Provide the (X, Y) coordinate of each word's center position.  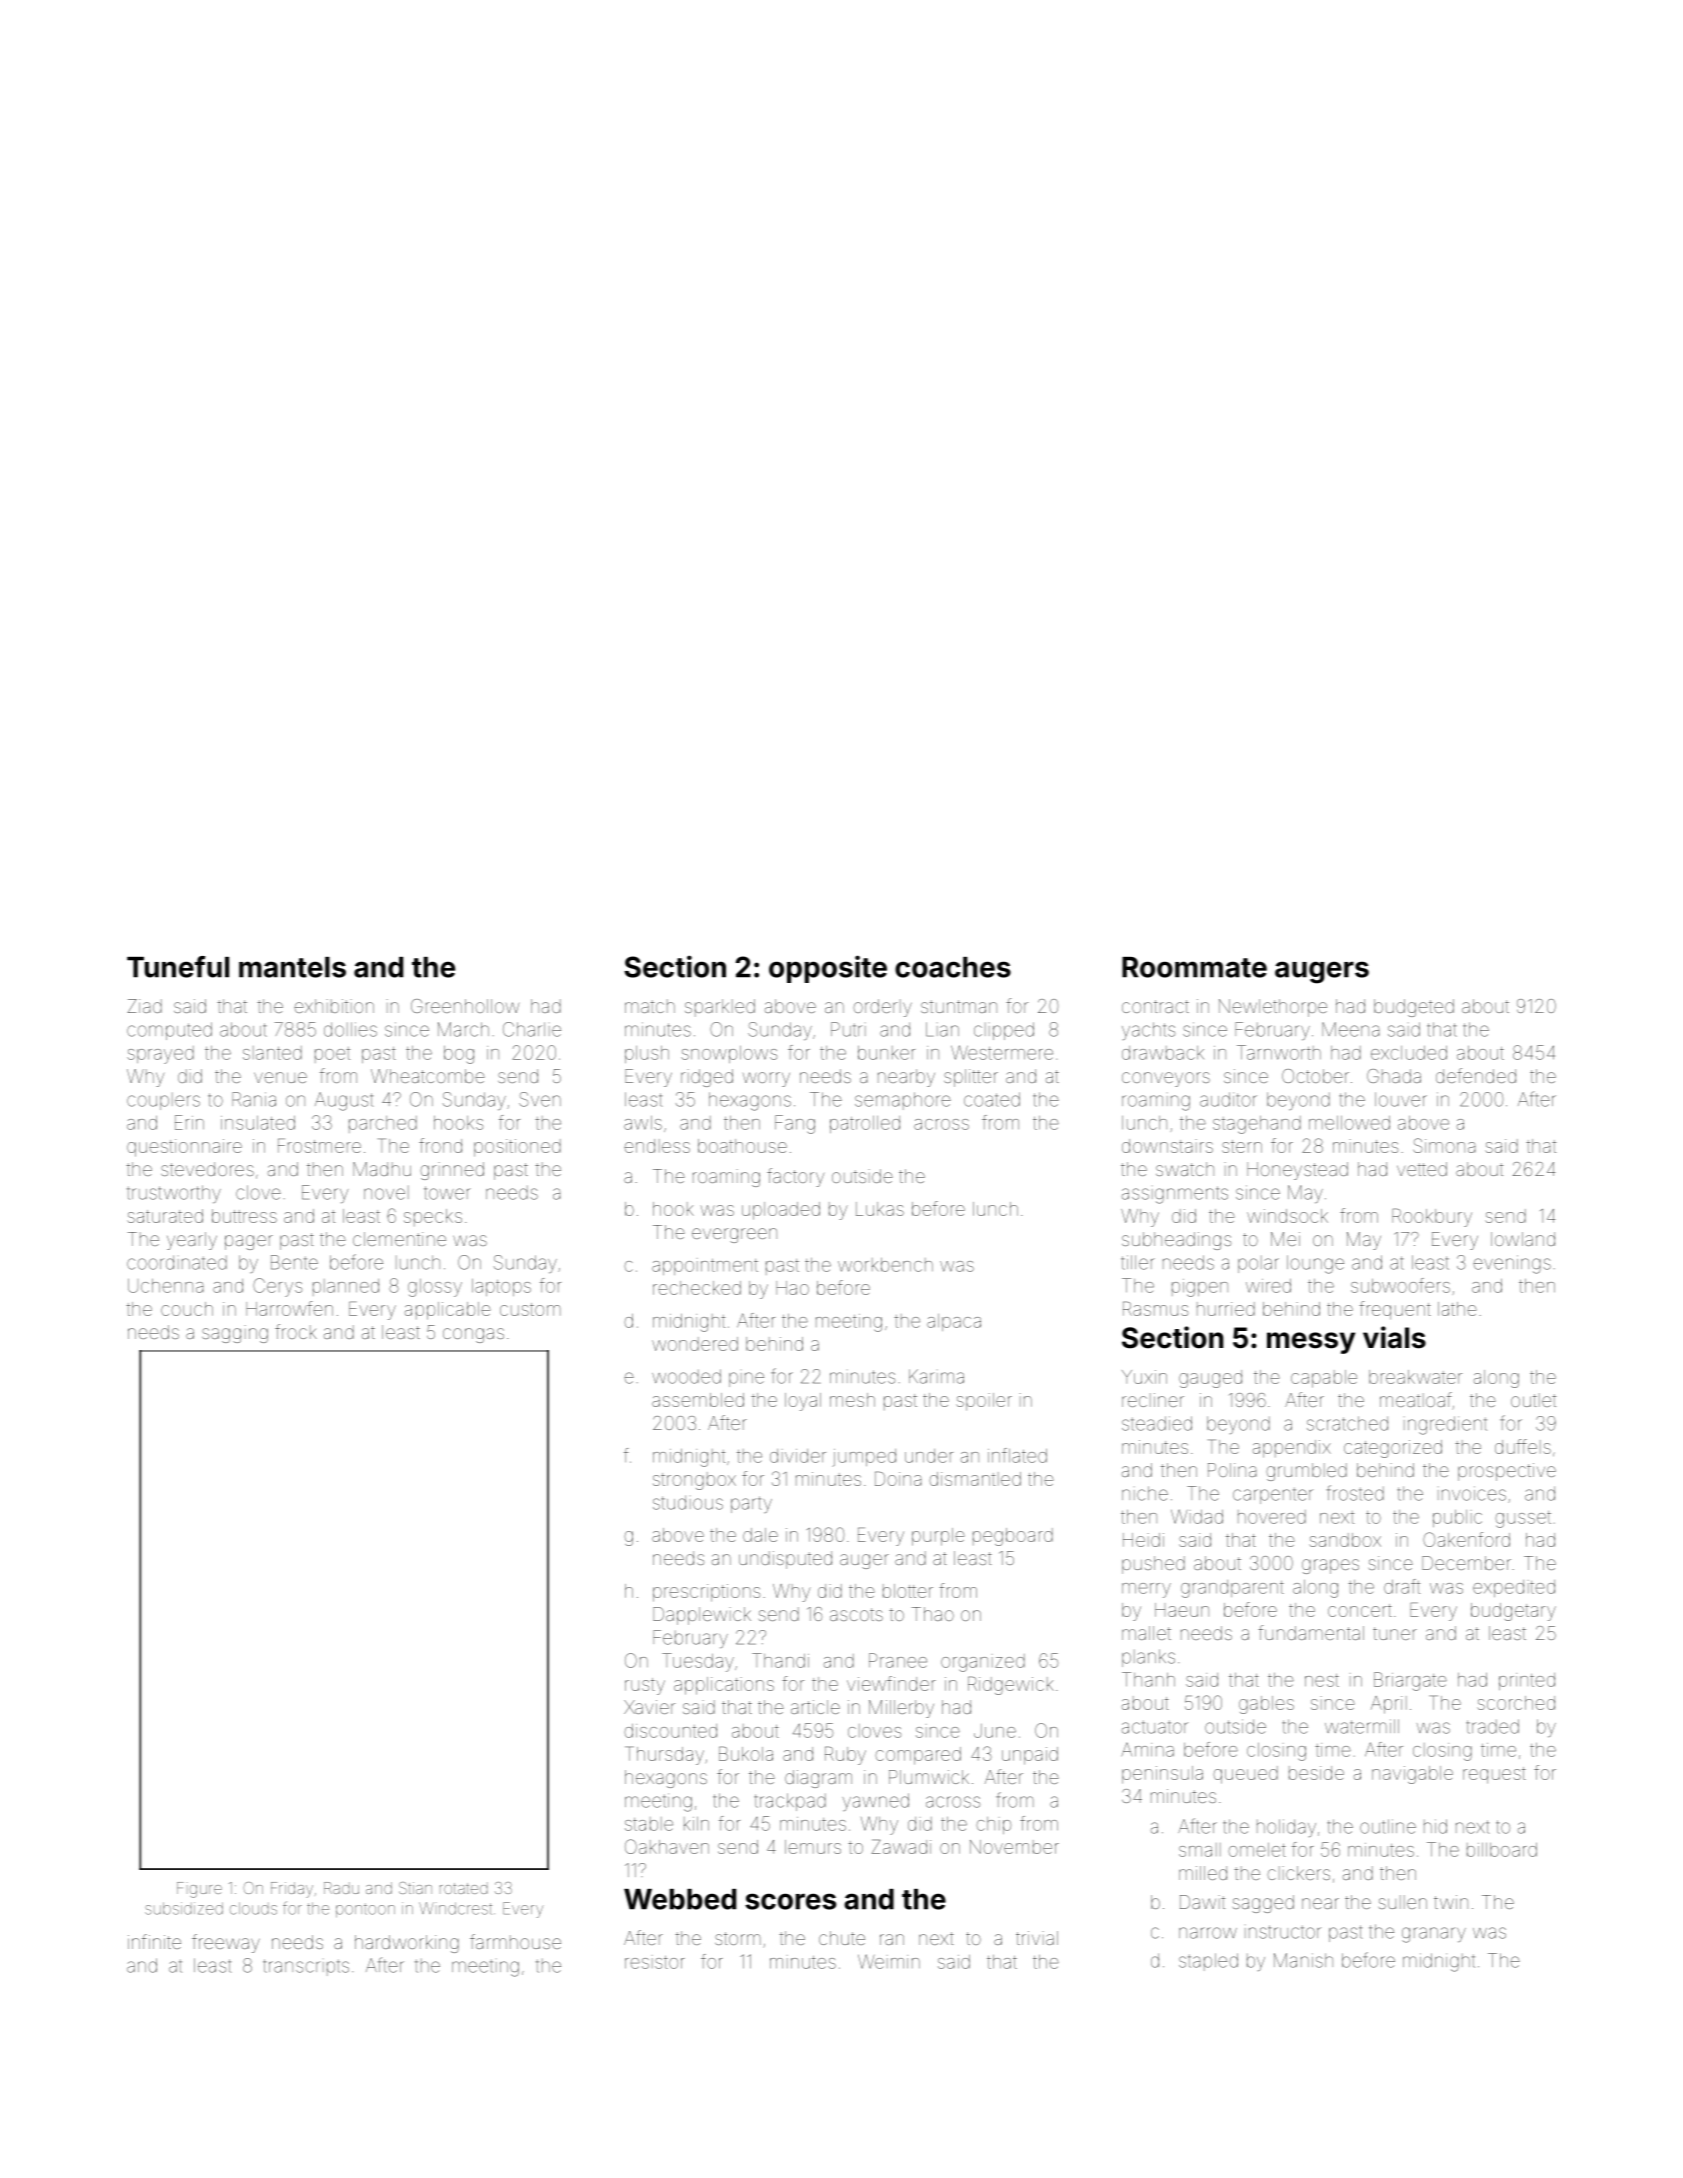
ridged (707, 1078)
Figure (199, 1890)
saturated (165, 1216)
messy (1311, 1343)
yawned (875, 1802)
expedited (1514, 1588)
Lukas (880, 1209)
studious (688, 1502)
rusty (645, 1686)
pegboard (1013, 1537)
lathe (1457, 1309)
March (463, 1029)
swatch (1185, 1169)
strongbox (694, 1481)
